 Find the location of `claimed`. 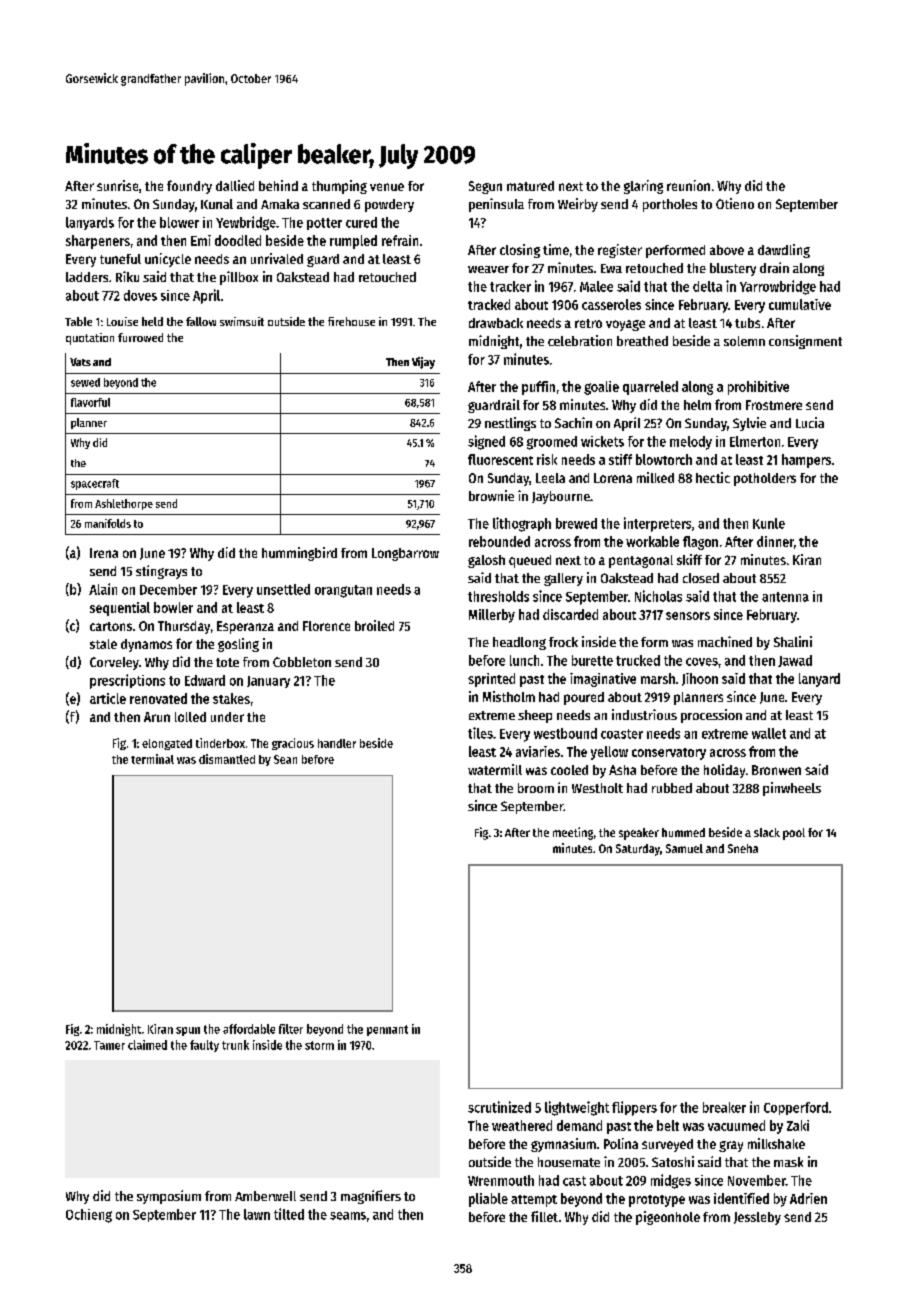

claimed is located at coordinates (147, 1045).
